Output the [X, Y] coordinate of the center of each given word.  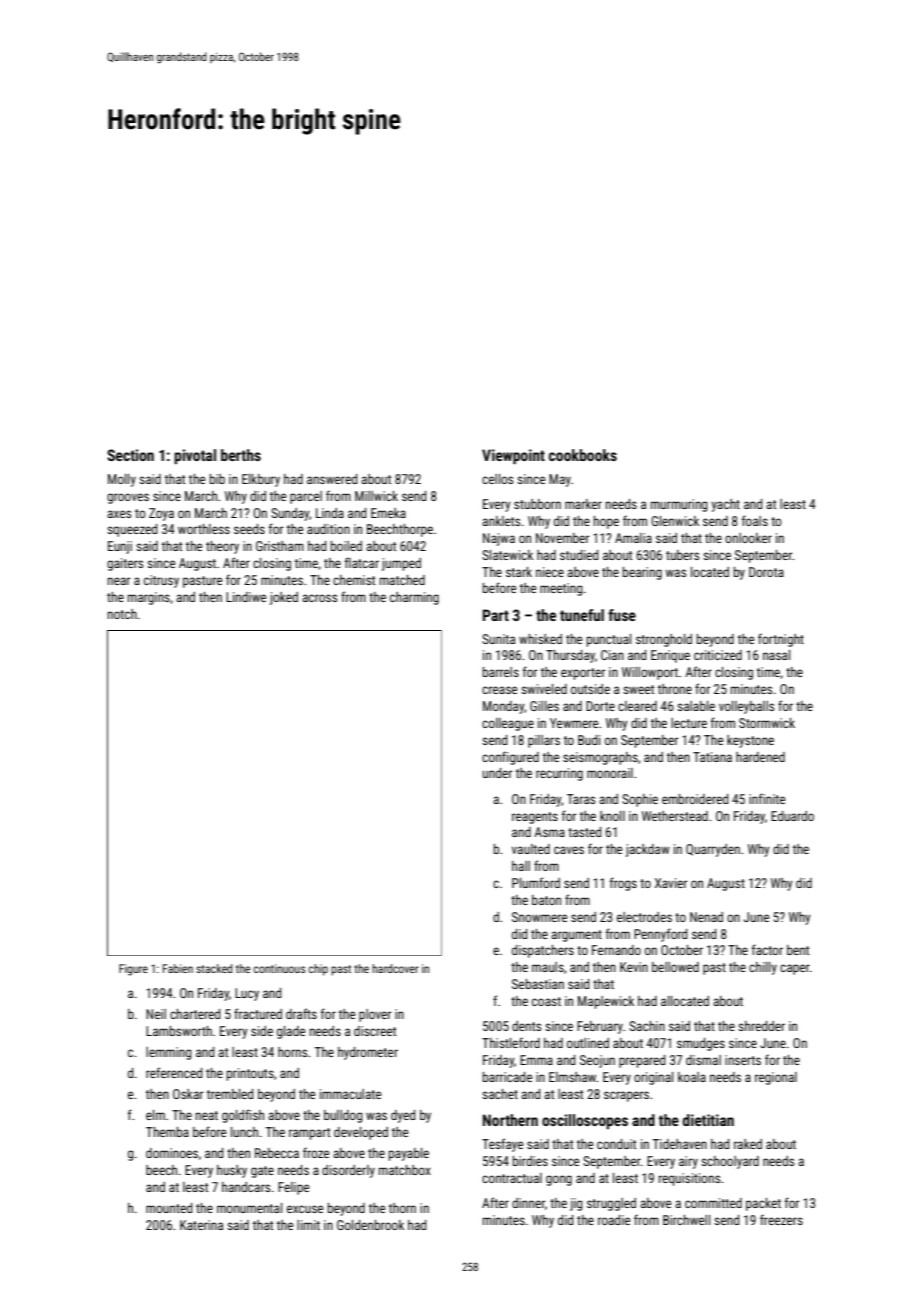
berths [241, 455]
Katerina [201, 1225]
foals [755, 520]
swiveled [544, 689]
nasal [776, 655]
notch [122, 614]
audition [328, 529]
